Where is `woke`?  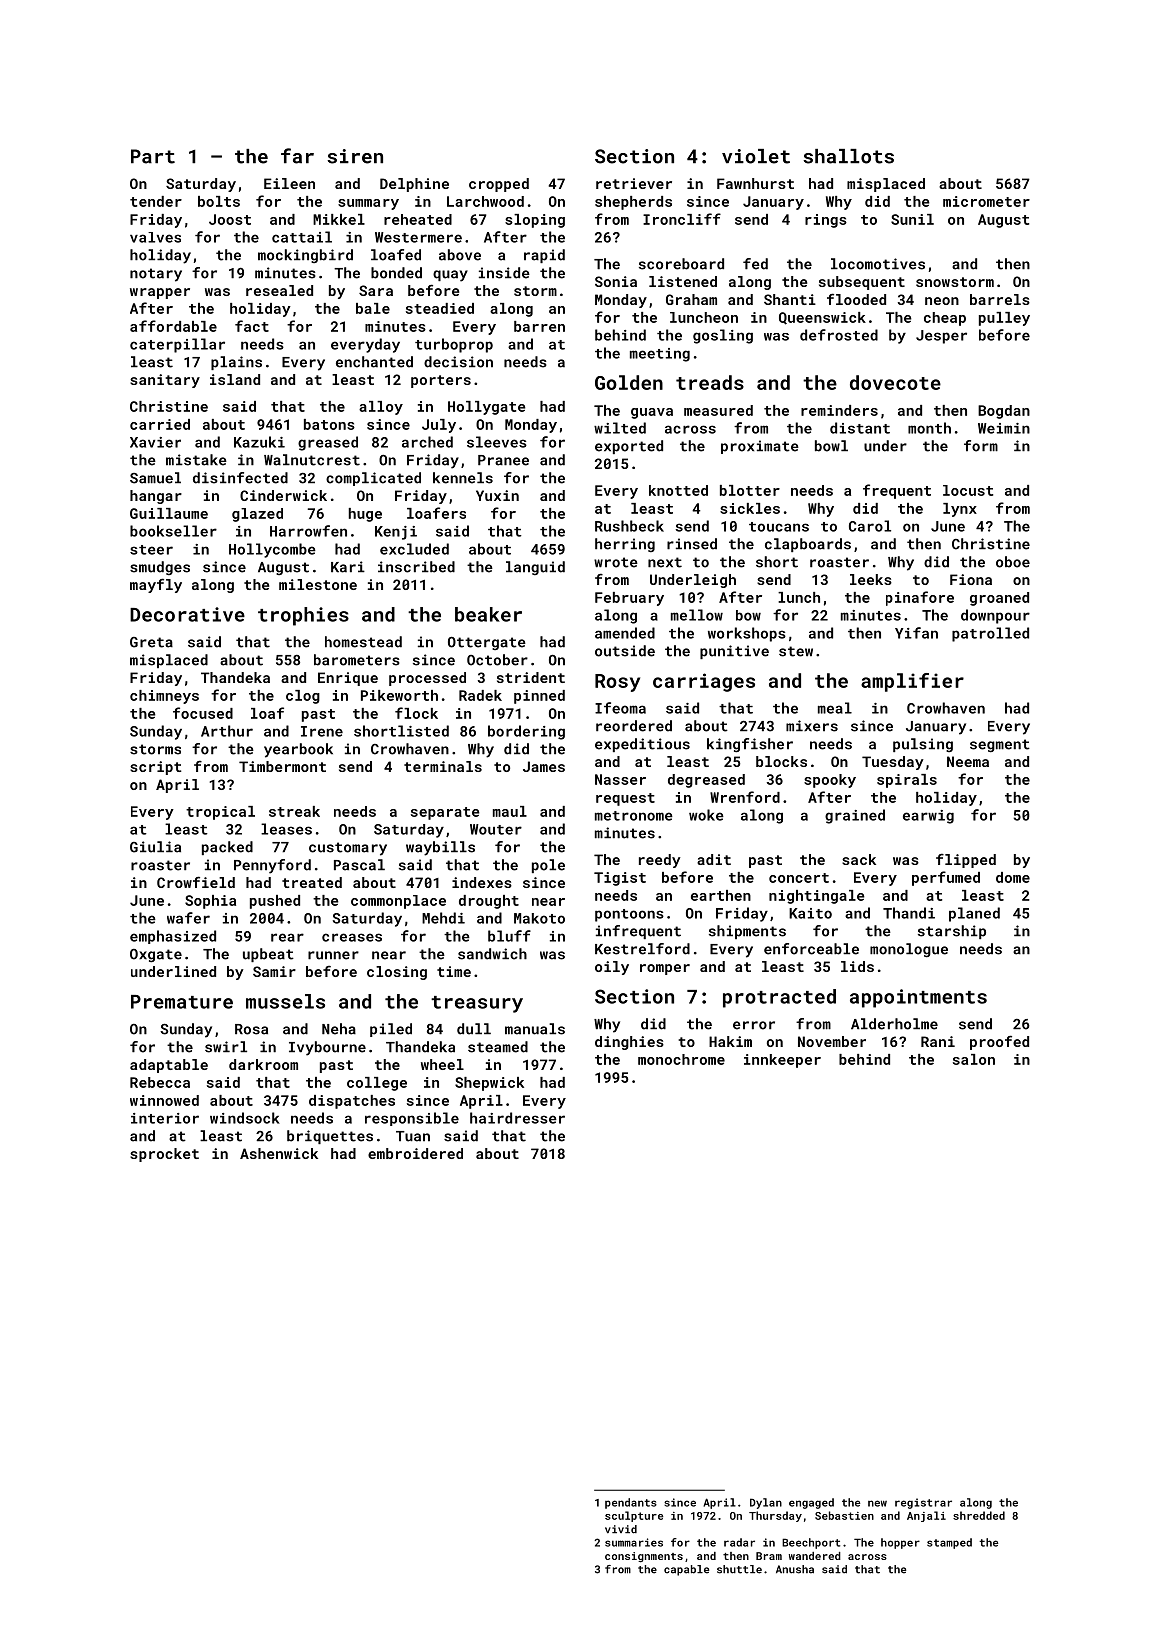 woke is located at coordinates (706, 815).
